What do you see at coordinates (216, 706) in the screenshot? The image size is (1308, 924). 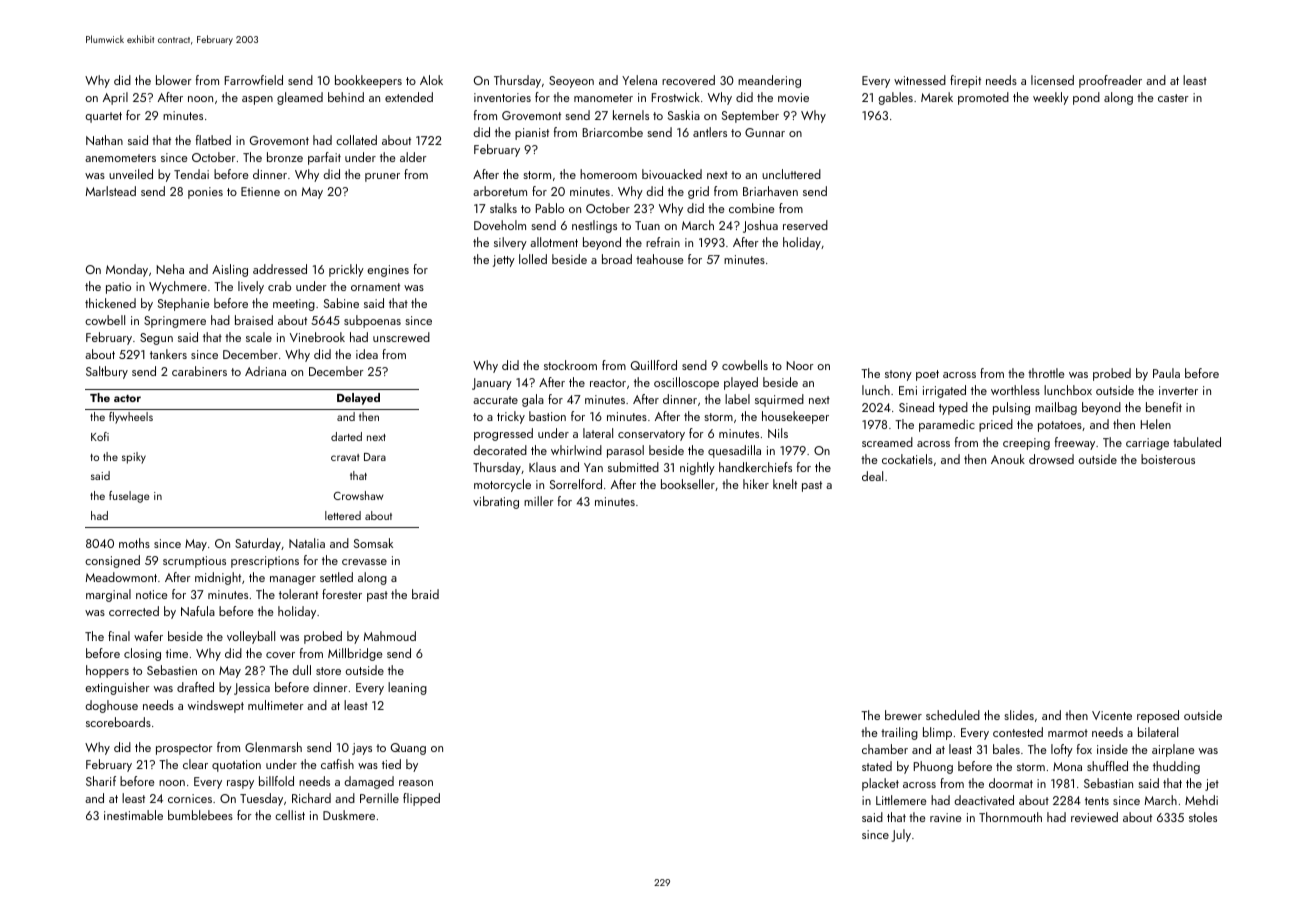 I see `windswept` at bounding box center [216, 706].
